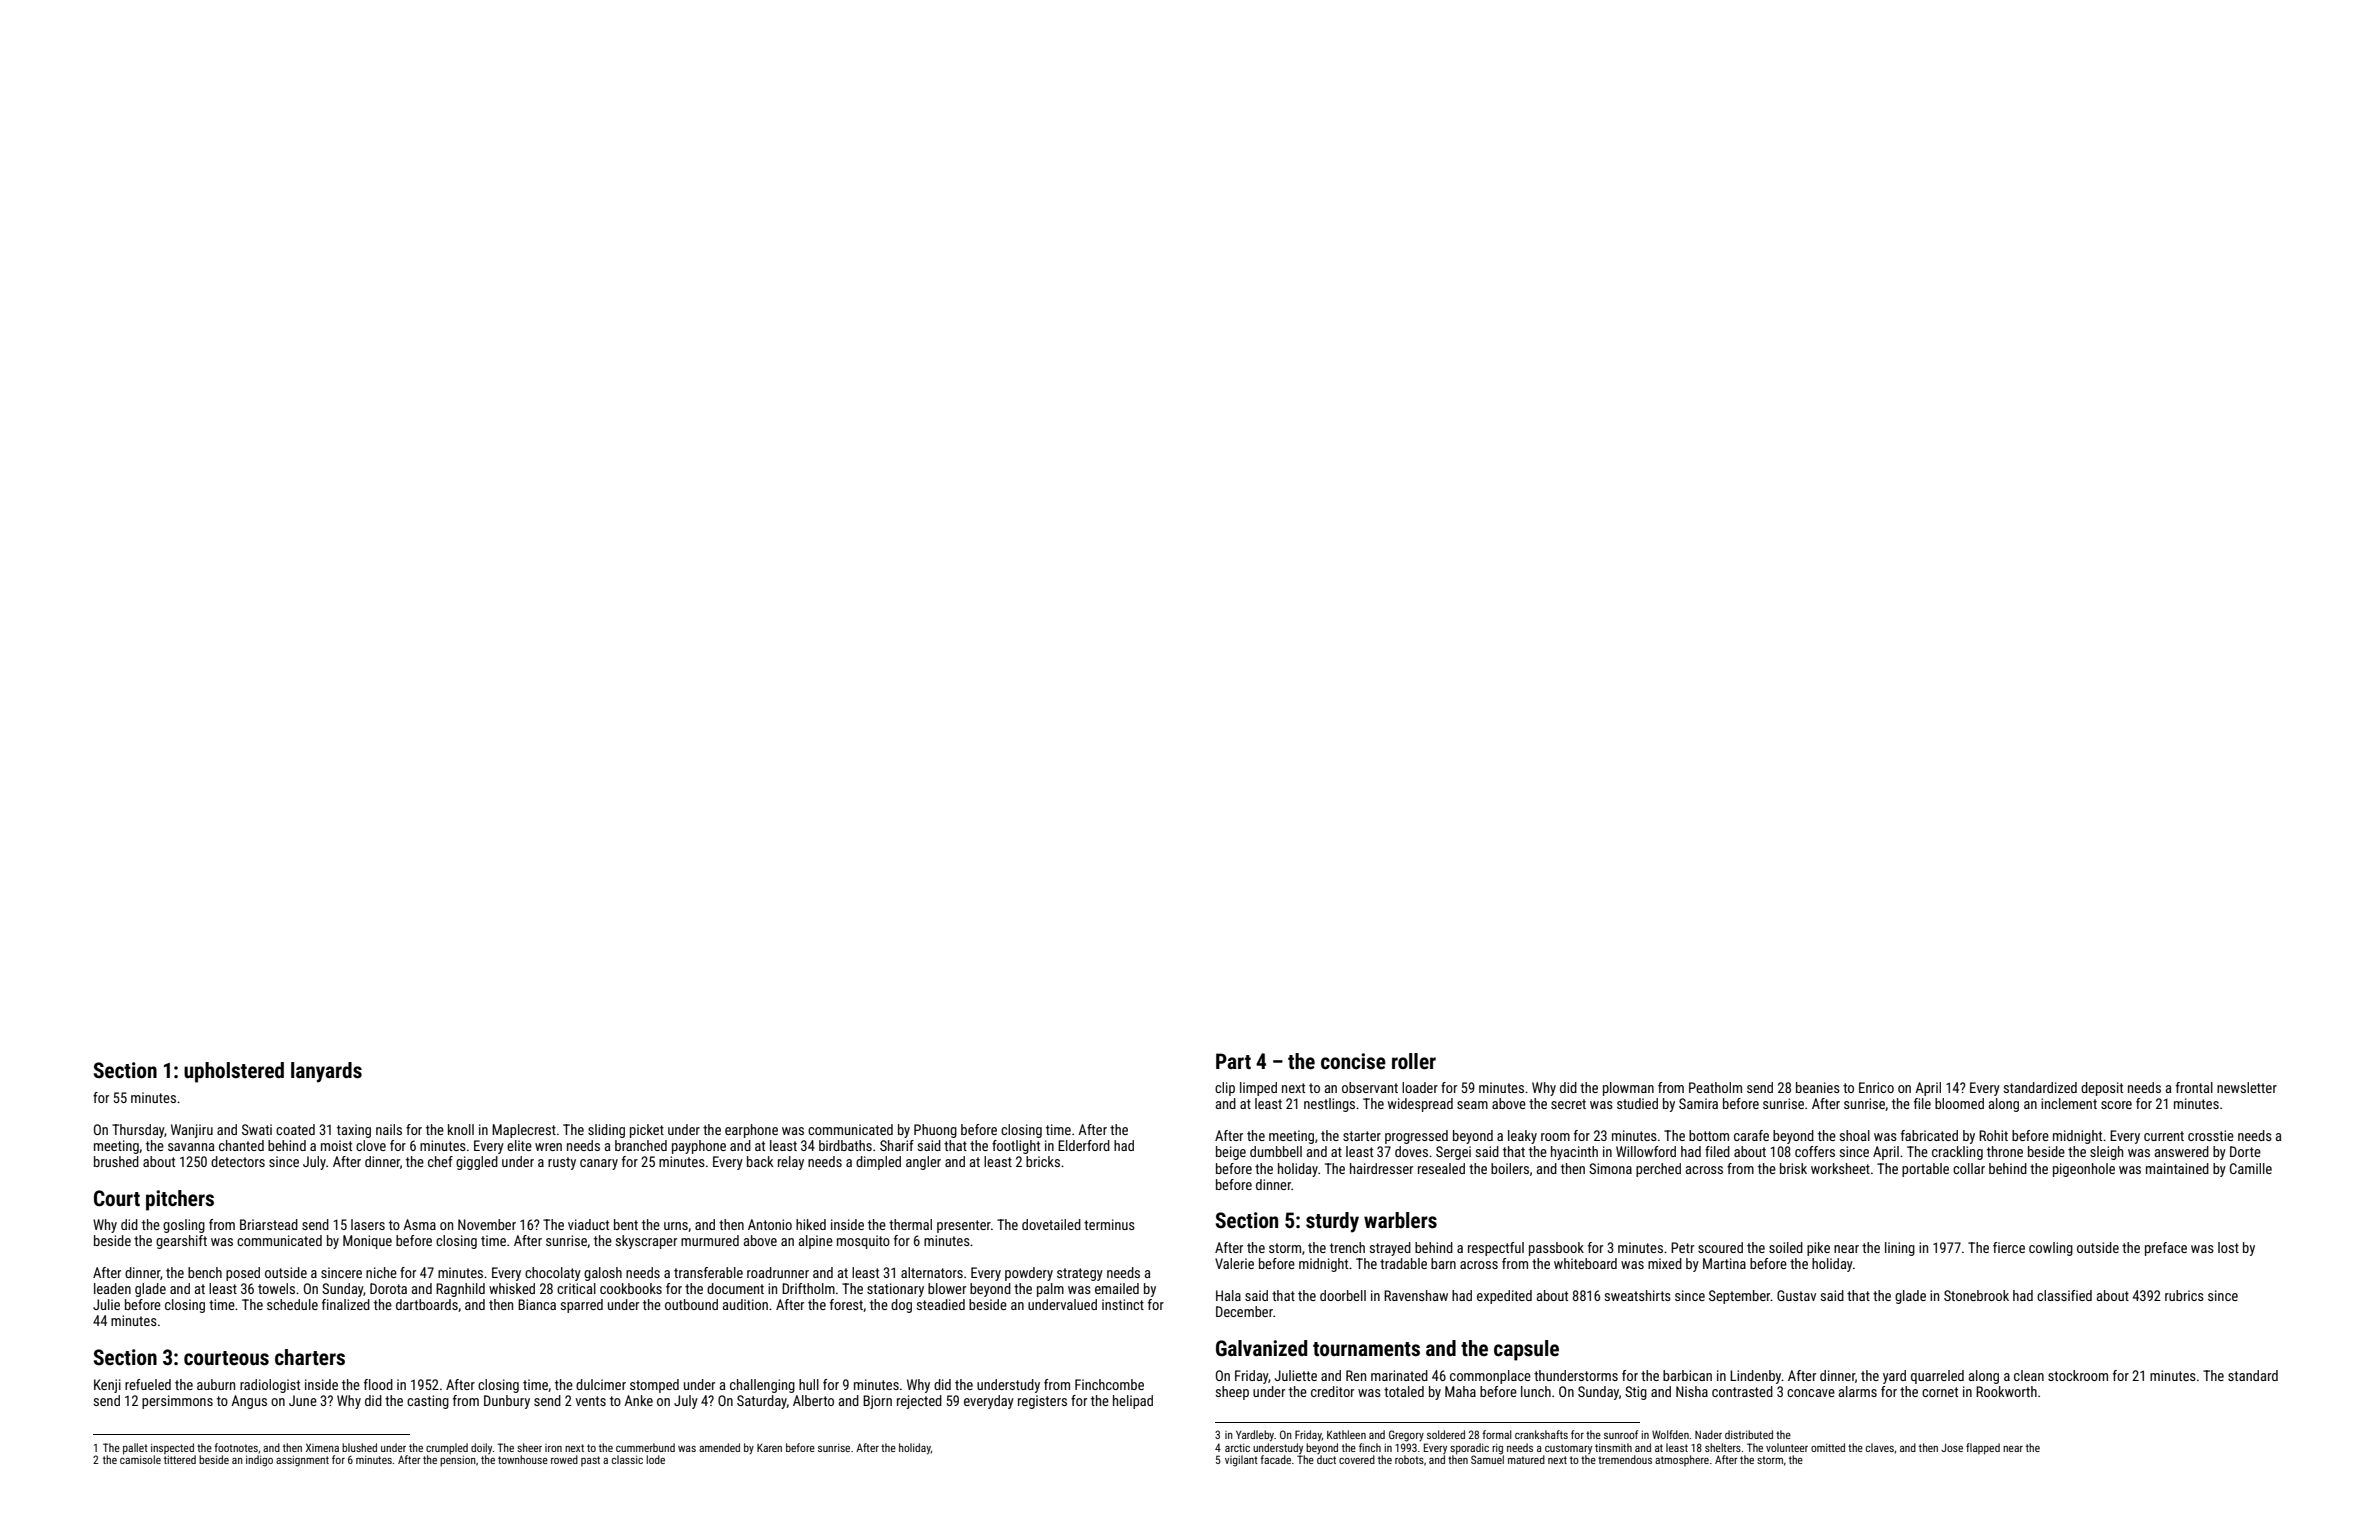 The width and height of the page is (2380, 1540). I want to click on pigeonhole, so click(2084, 1170).
